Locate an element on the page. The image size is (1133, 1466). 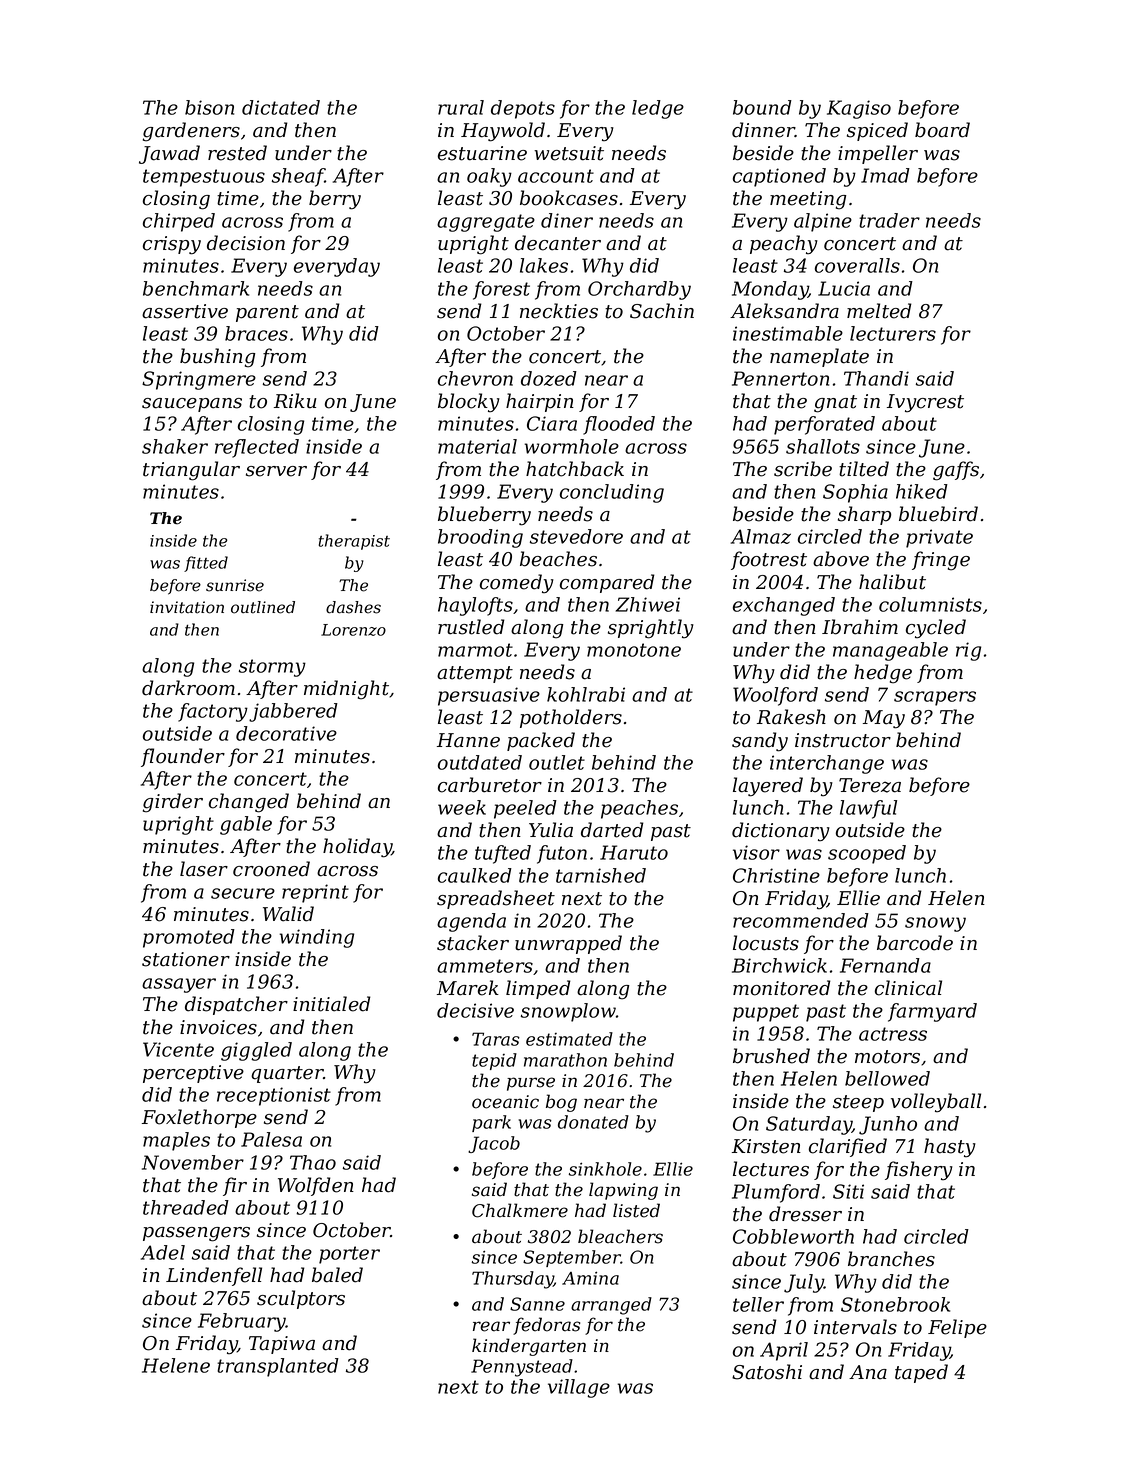
transplanted is located at coordinates (278, 1367).
